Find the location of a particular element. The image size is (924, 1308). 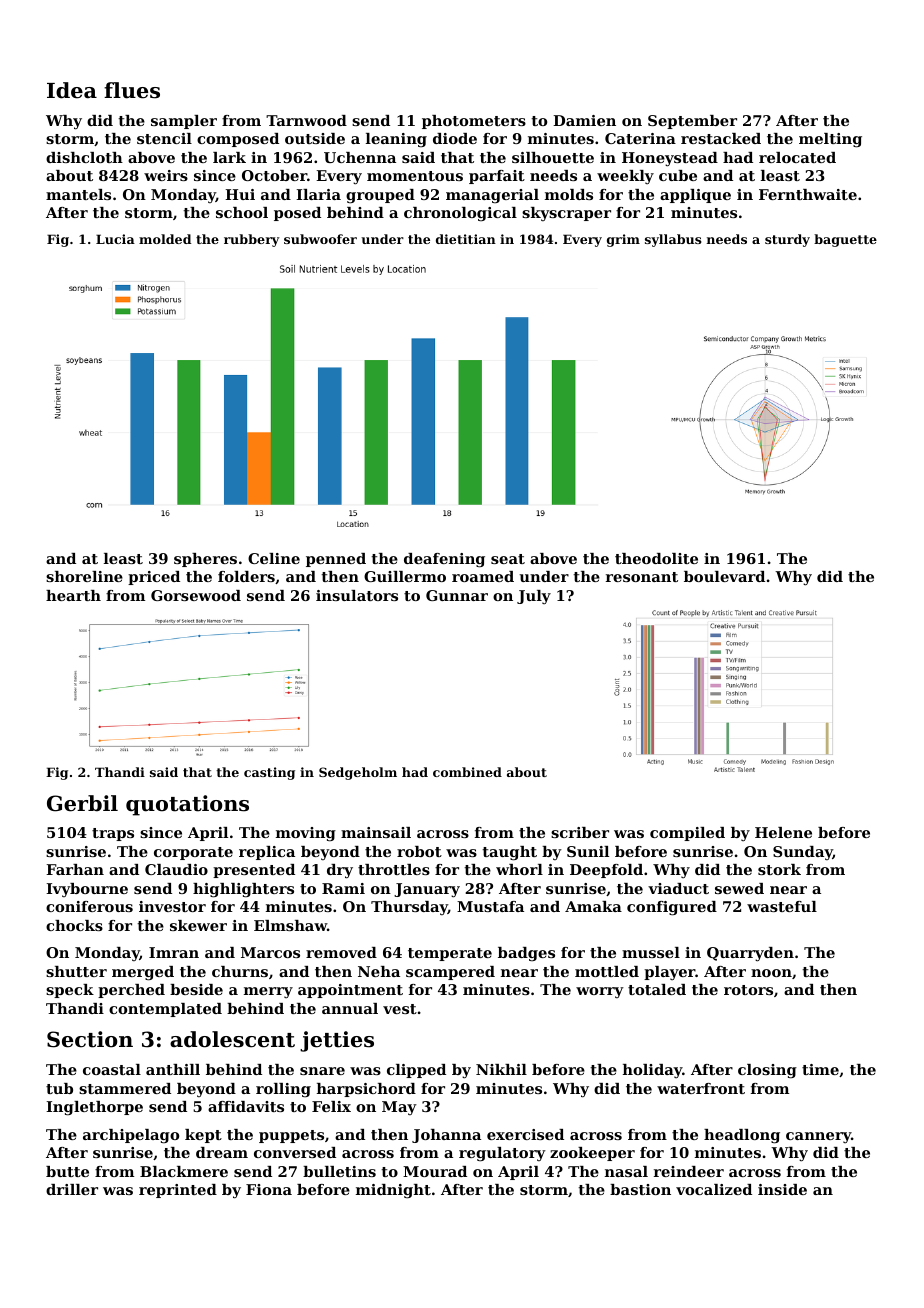

Damien is located at coordinates (584, 120).
